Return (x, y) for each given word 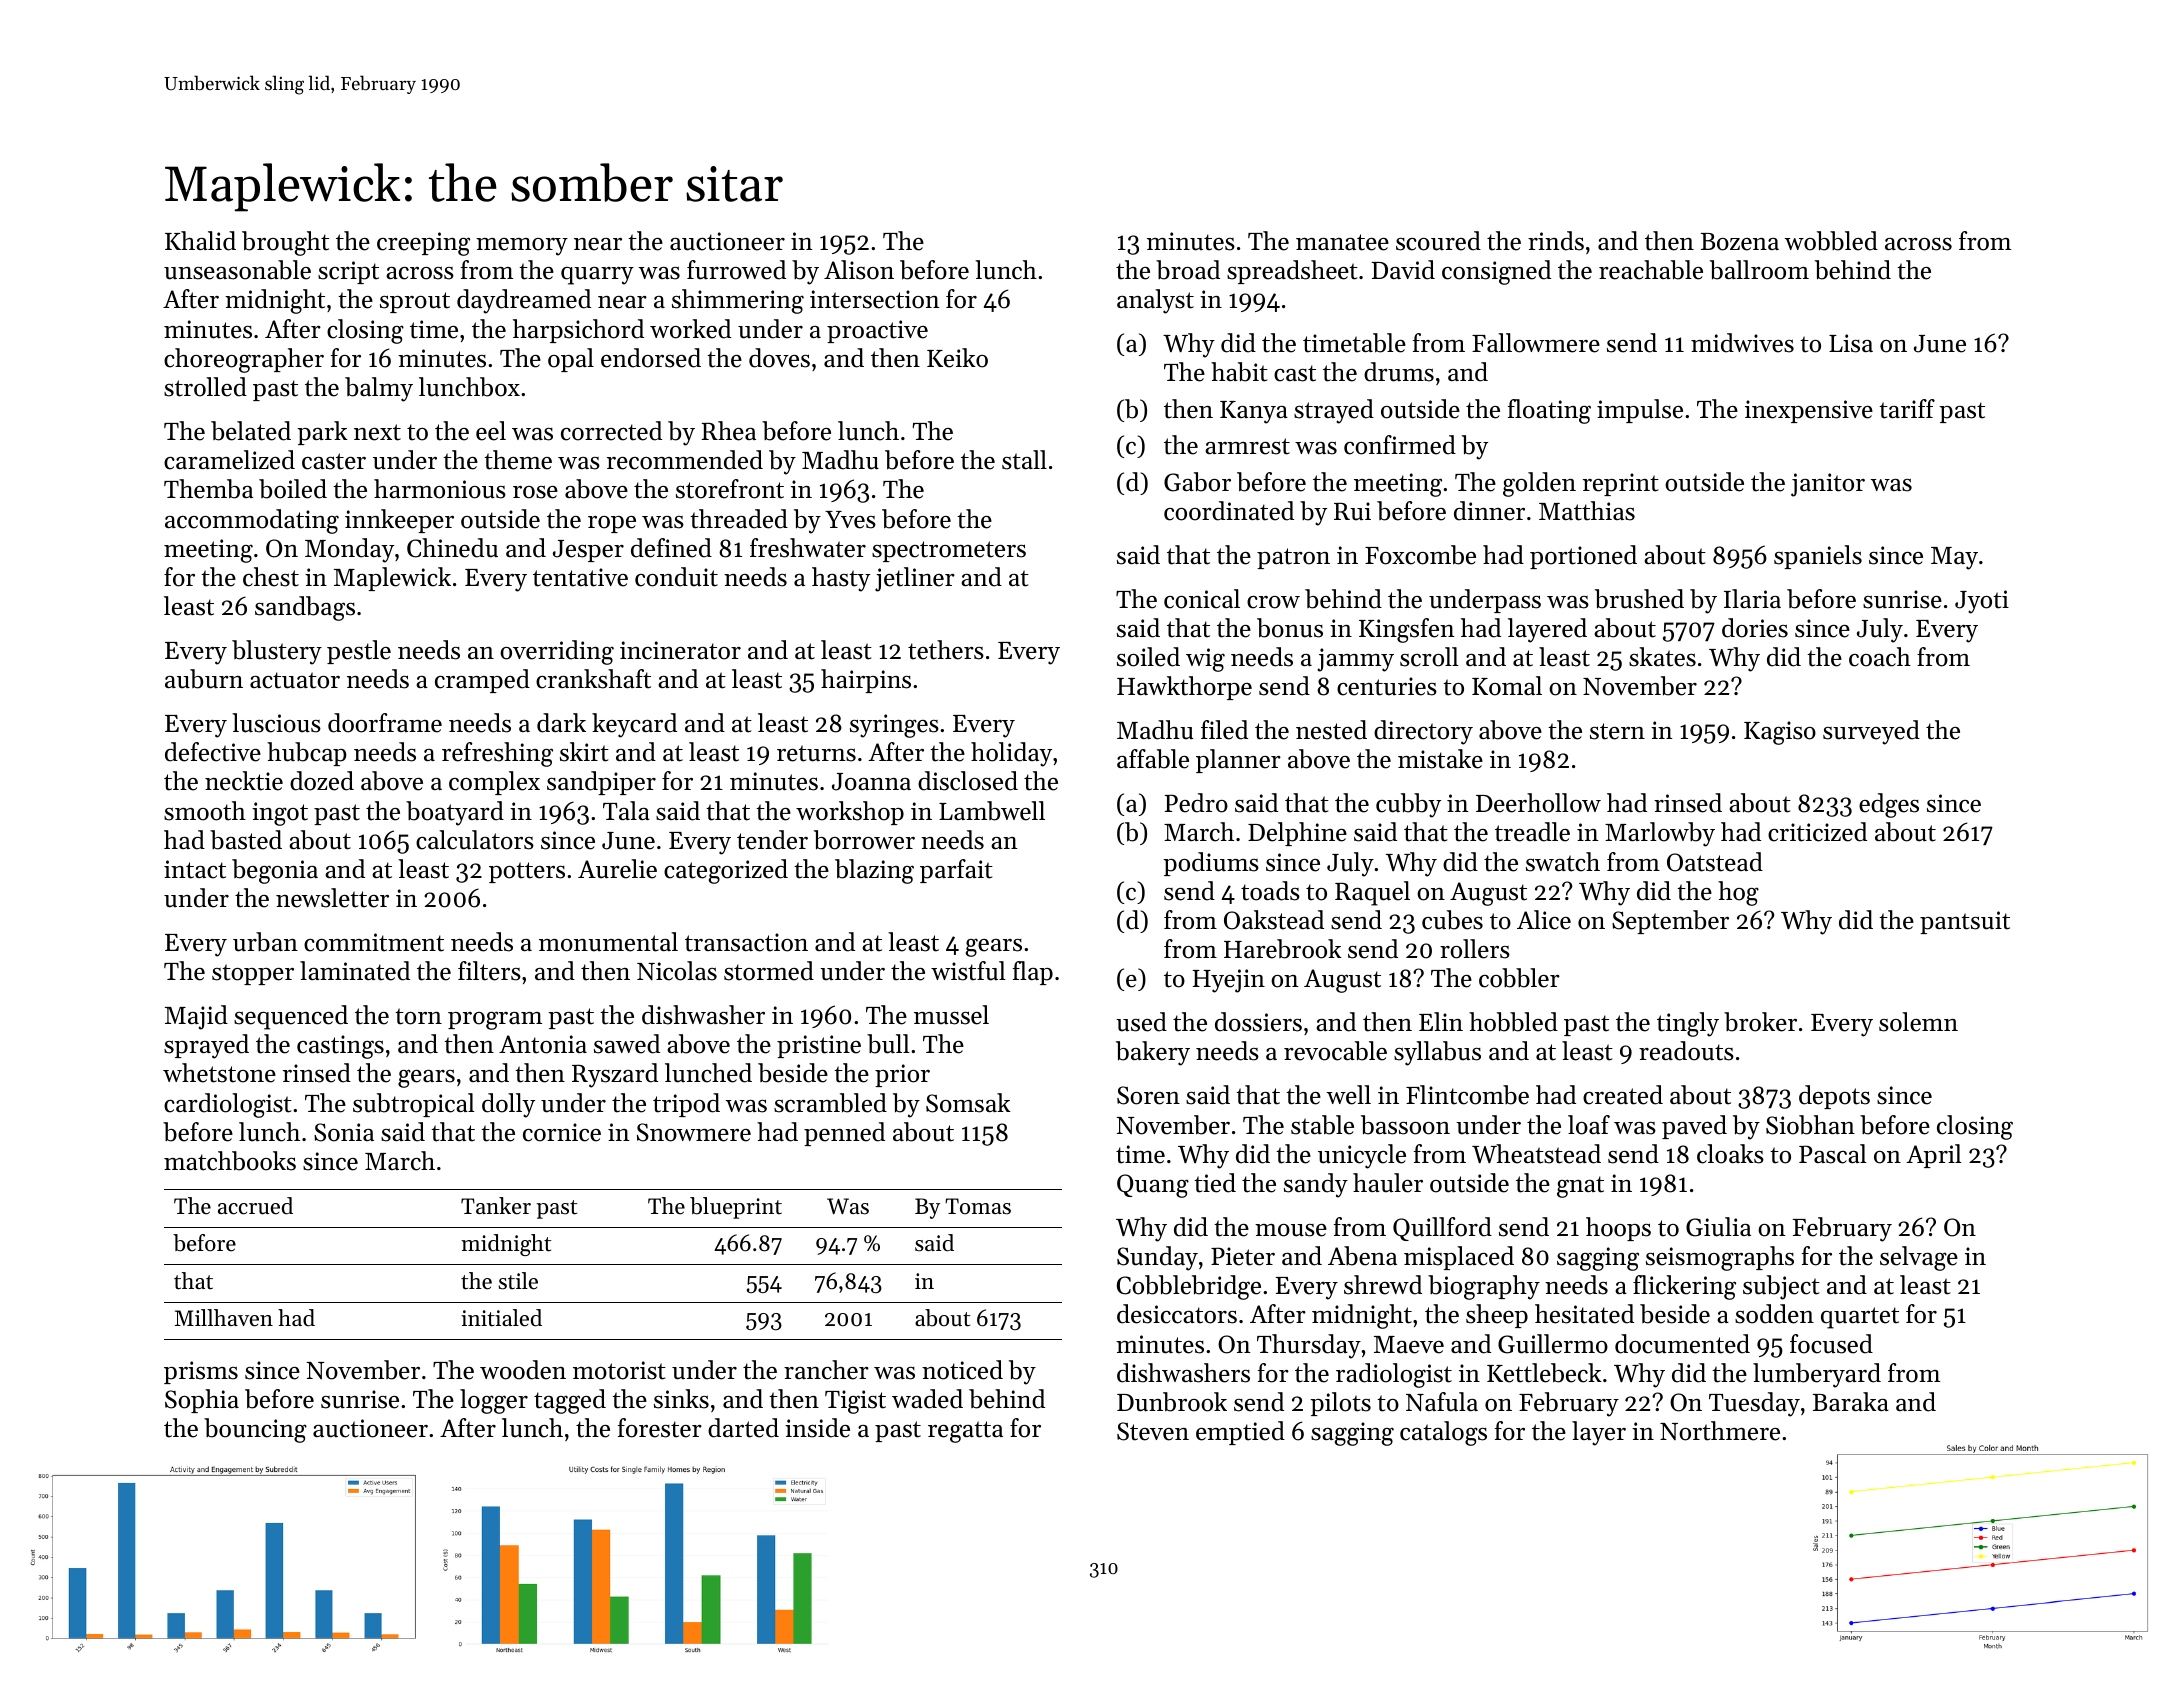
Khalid (200, 241)
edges (1889, 805)
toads (1270, 891)
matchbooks (230, 1161)
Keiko (957, 358)
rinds (1556, 241)
